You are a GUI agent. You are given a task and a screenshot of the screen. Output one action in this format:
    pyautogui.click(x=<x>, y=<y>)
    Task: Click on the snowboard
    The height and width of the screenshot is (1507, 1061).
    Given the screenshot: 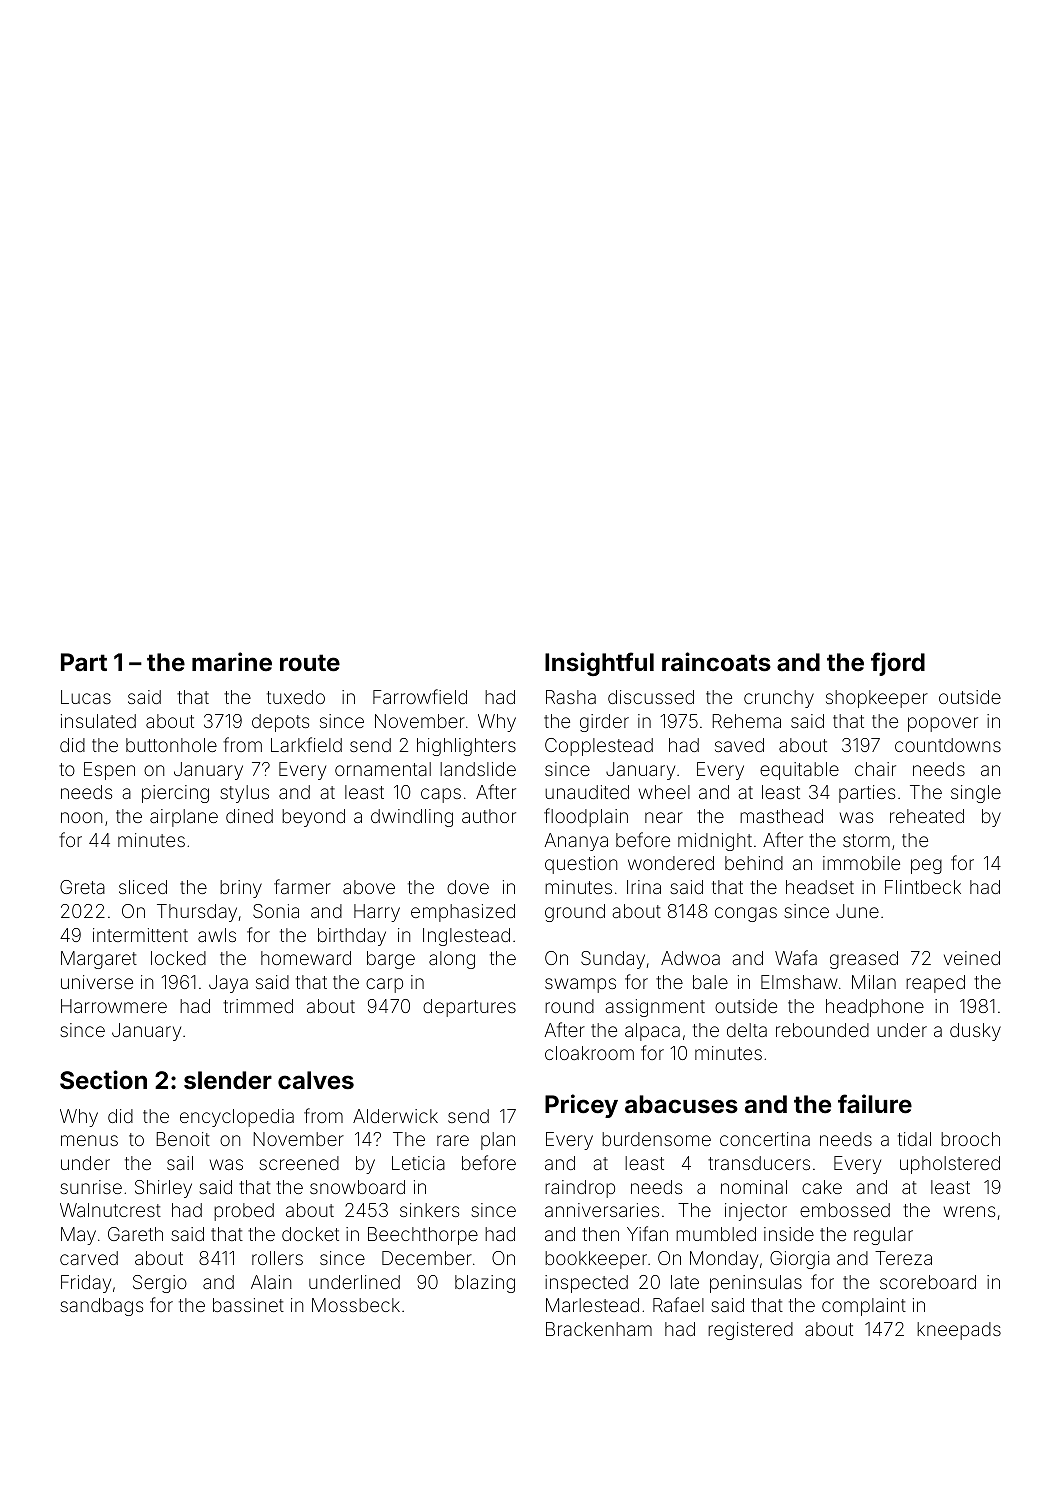 What is the action you would take?
    pyautogui.click(x=357, y=1187)
